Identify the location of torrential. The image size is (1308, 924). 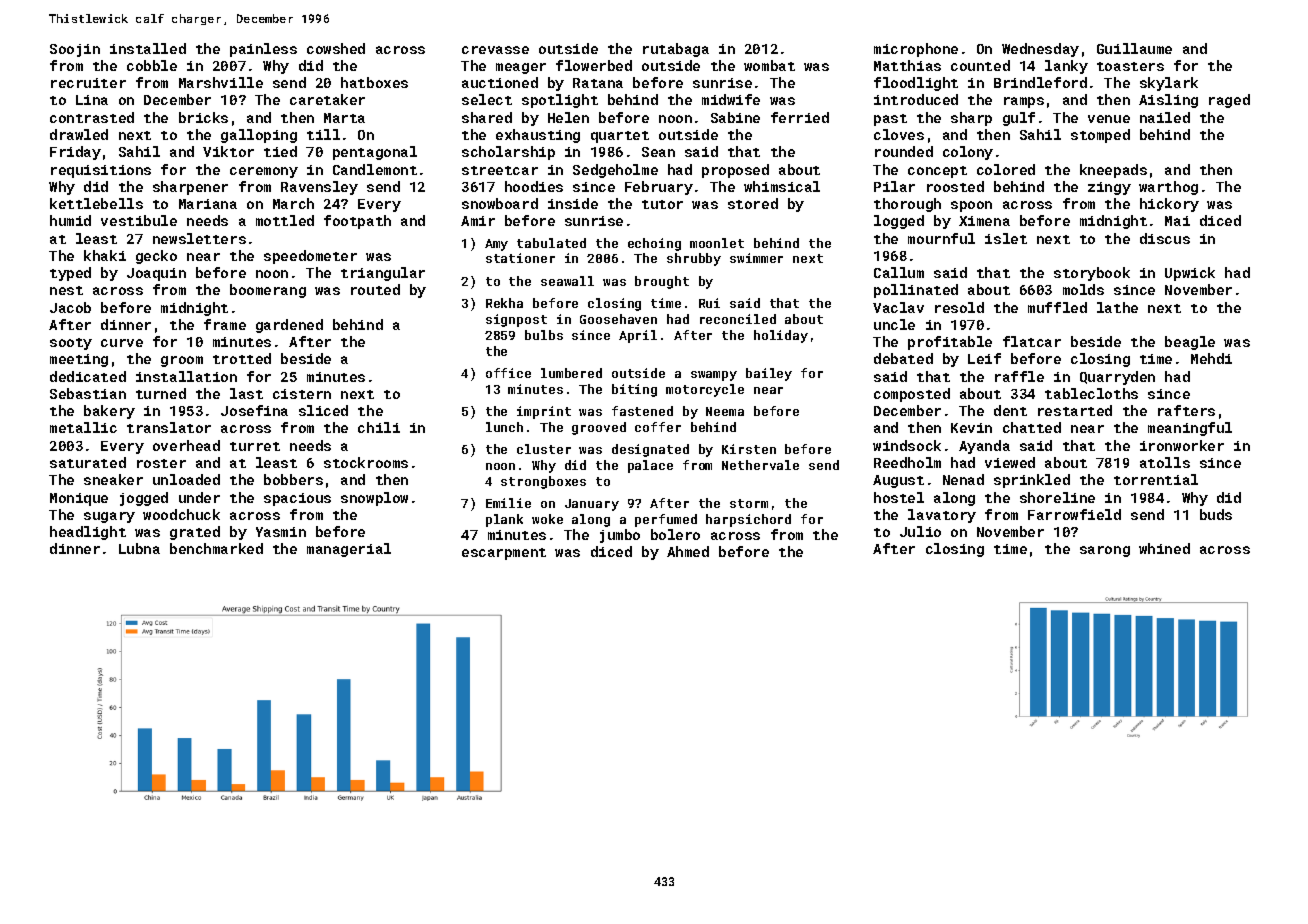
(1156, 479).
